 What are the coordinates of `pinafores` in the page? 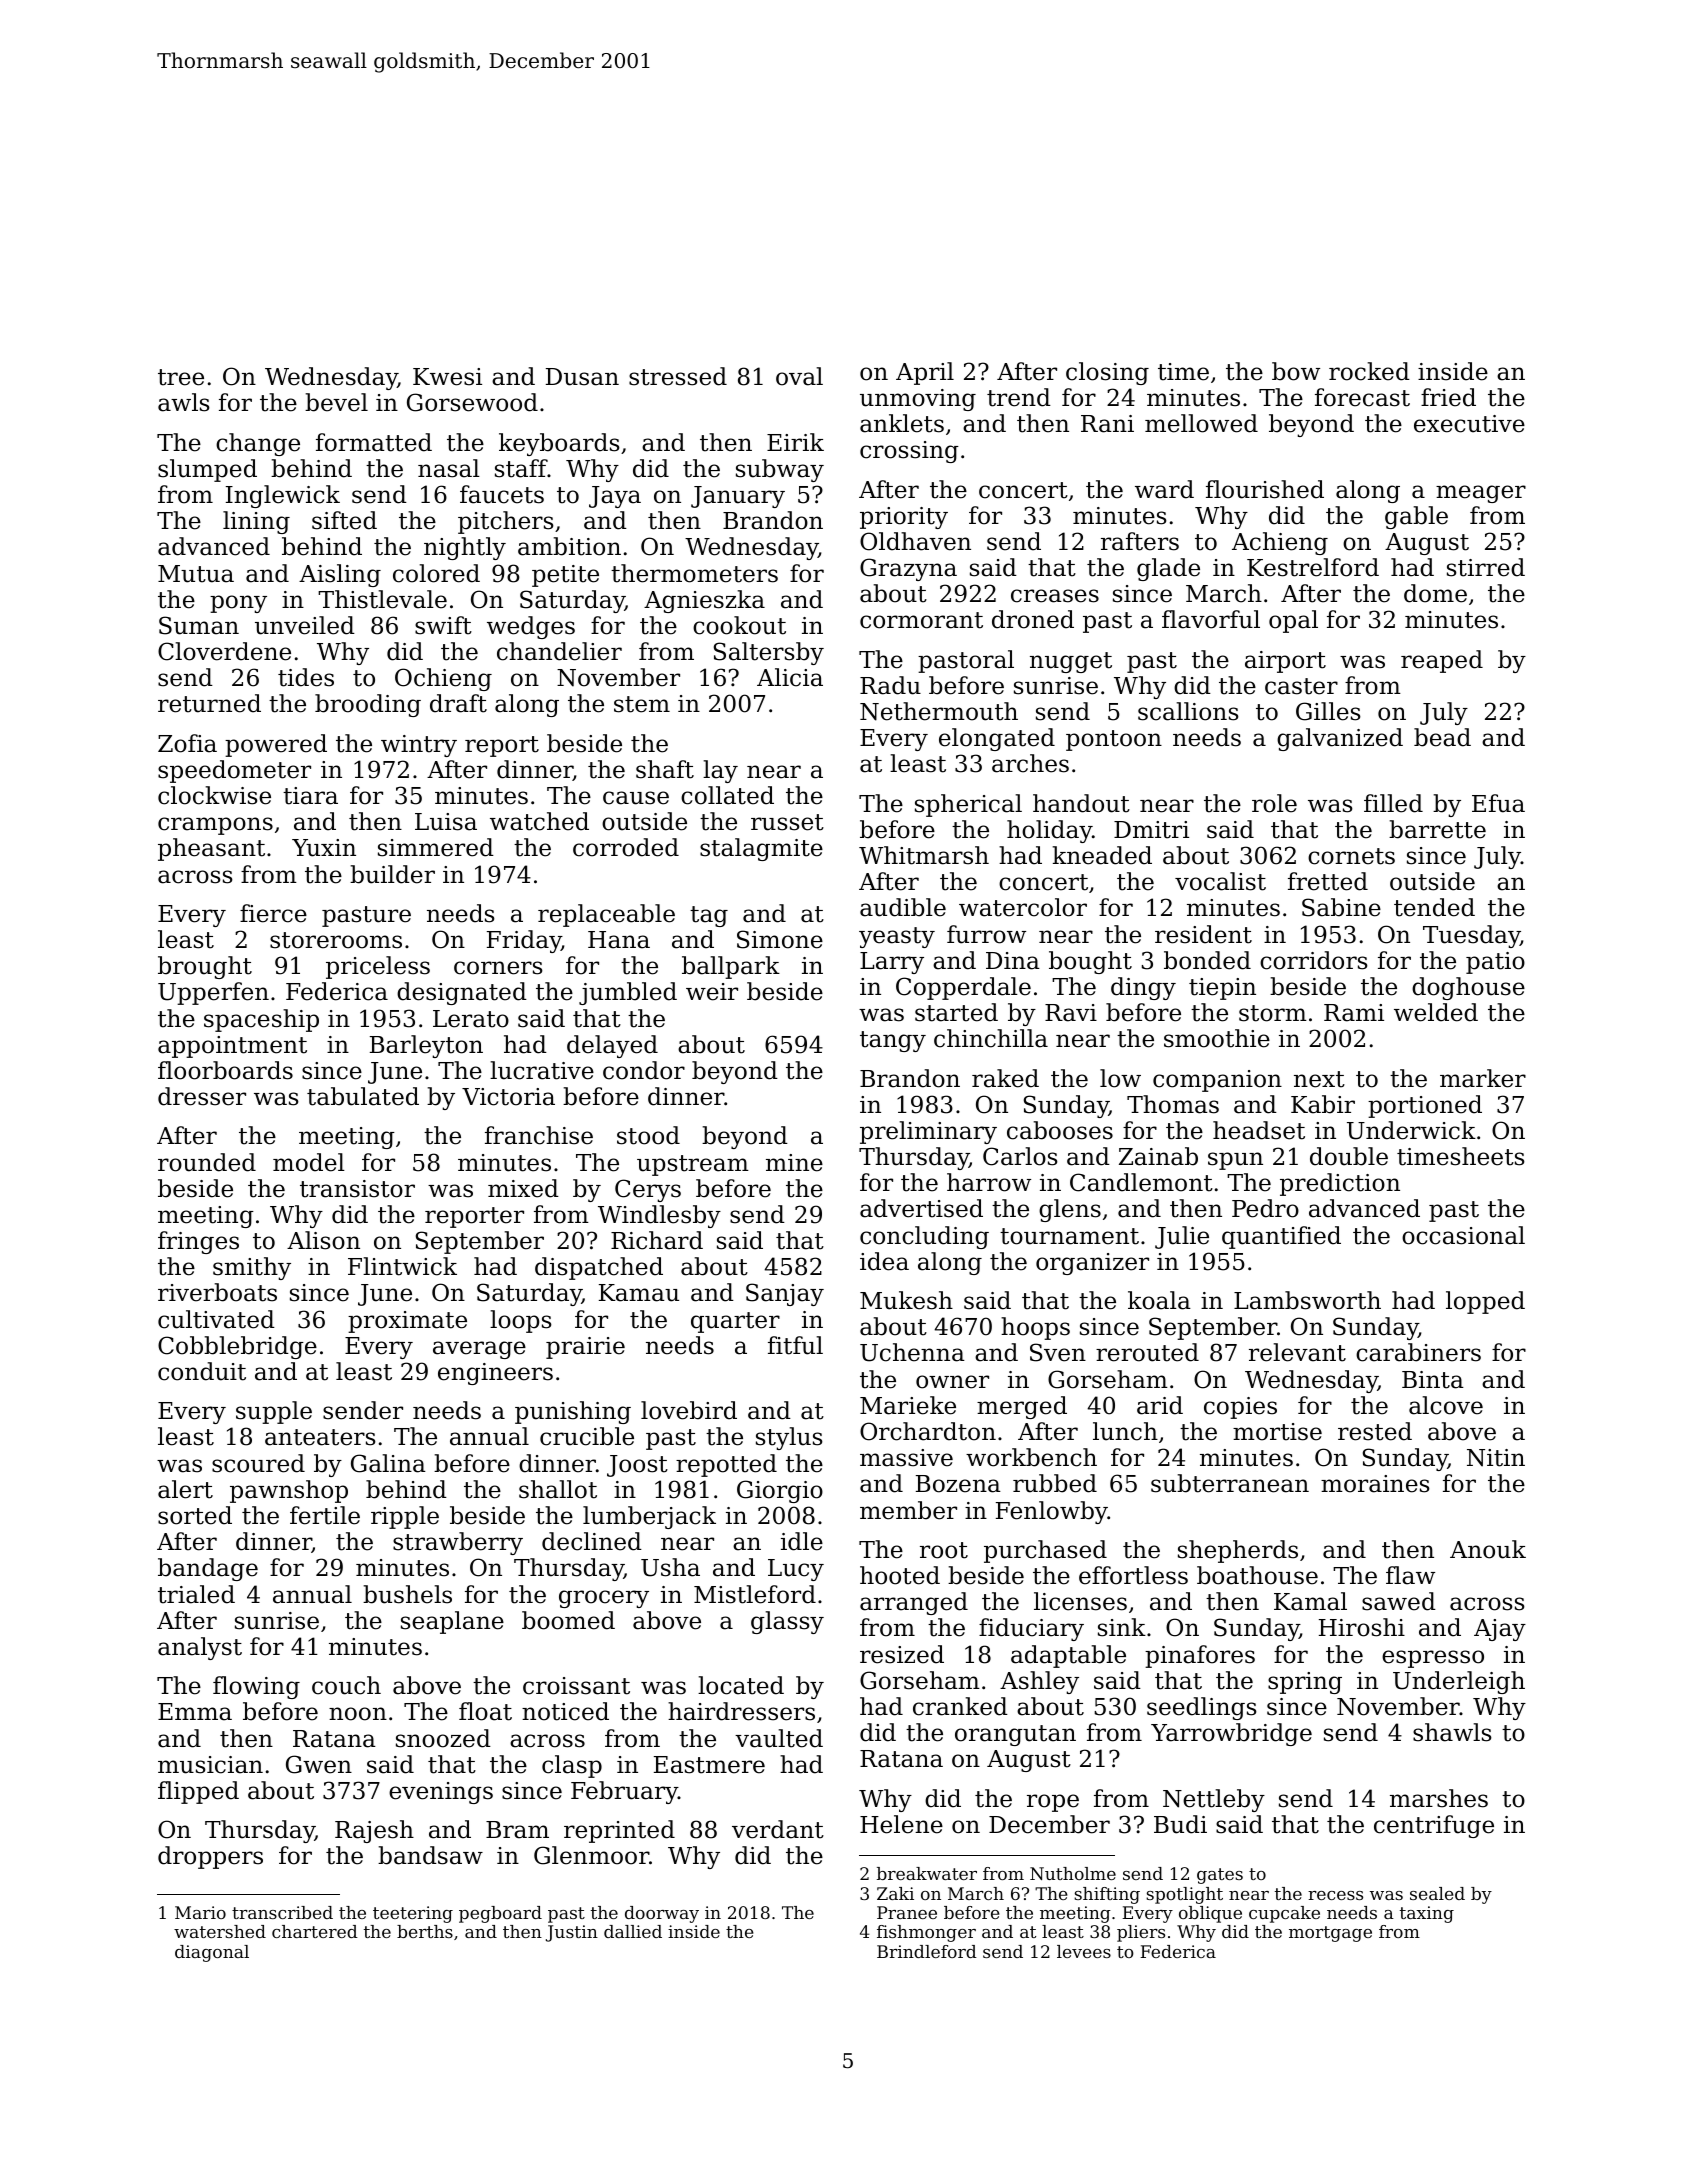 It's located at (1200, 1656).
